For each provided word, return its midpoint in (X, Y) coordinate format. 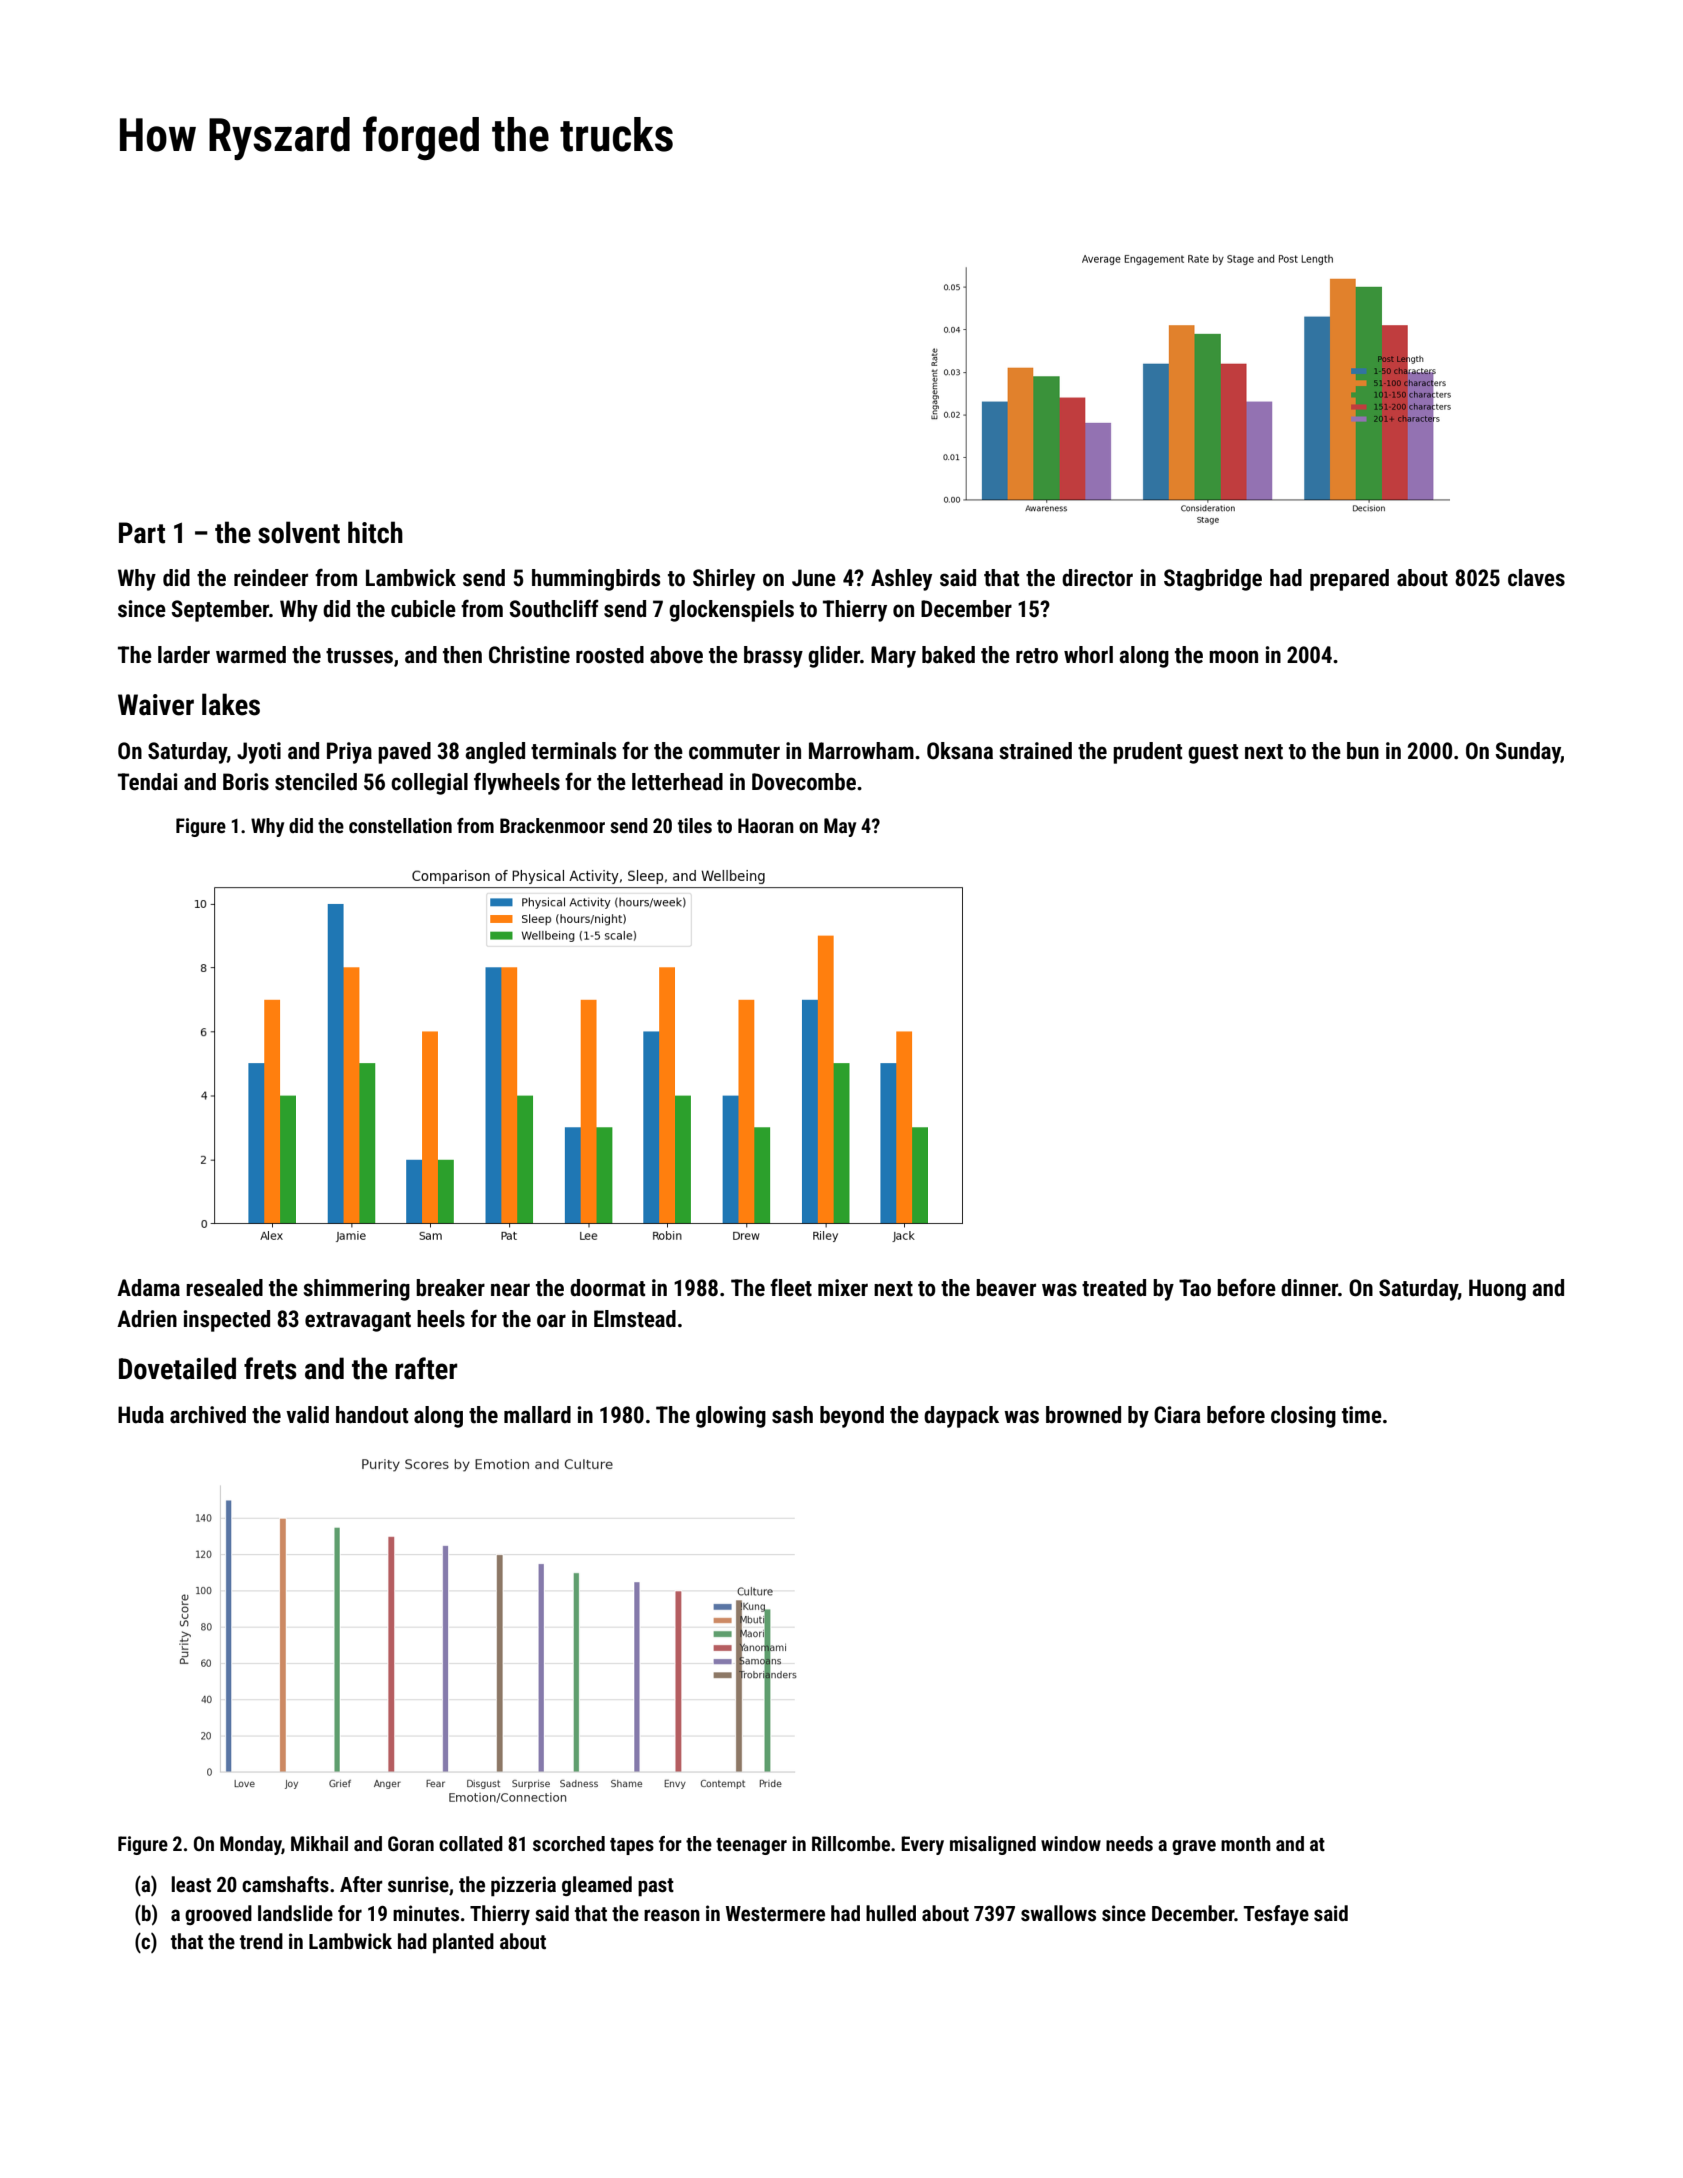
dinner (1309, 1288)
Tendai (147, 782)
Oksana (960, 751)
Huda (141, 1415)
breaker (450, 1288)
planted (463, 1943)
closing (1303, 1417)
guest (1213, 754)
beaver (1006, 1288)
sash (792, 1415)
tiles (695, 825)
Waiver (156, 705)
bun (1363, 751)
